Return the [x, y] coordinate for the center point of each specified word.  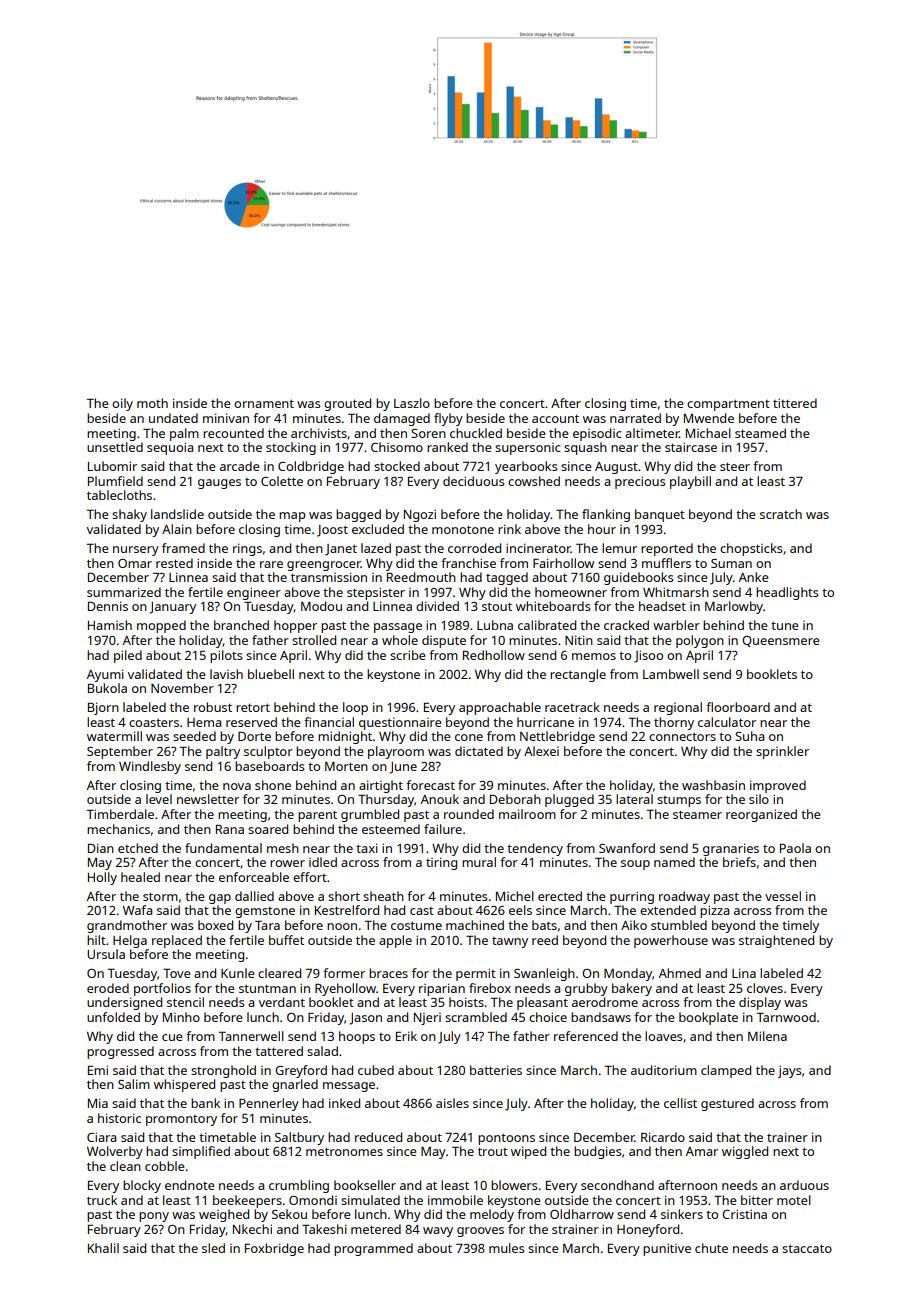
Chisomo [397, 447]
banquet [660, 515]
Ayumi [105, 675]
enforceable [254, 877]
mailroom [527, 814]
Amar [702, 1151]
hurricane [545, 722]
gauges [219, 484]
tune [785, 626]
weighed [224, 1215]
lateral [634, 799]
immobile [455, 1200]
